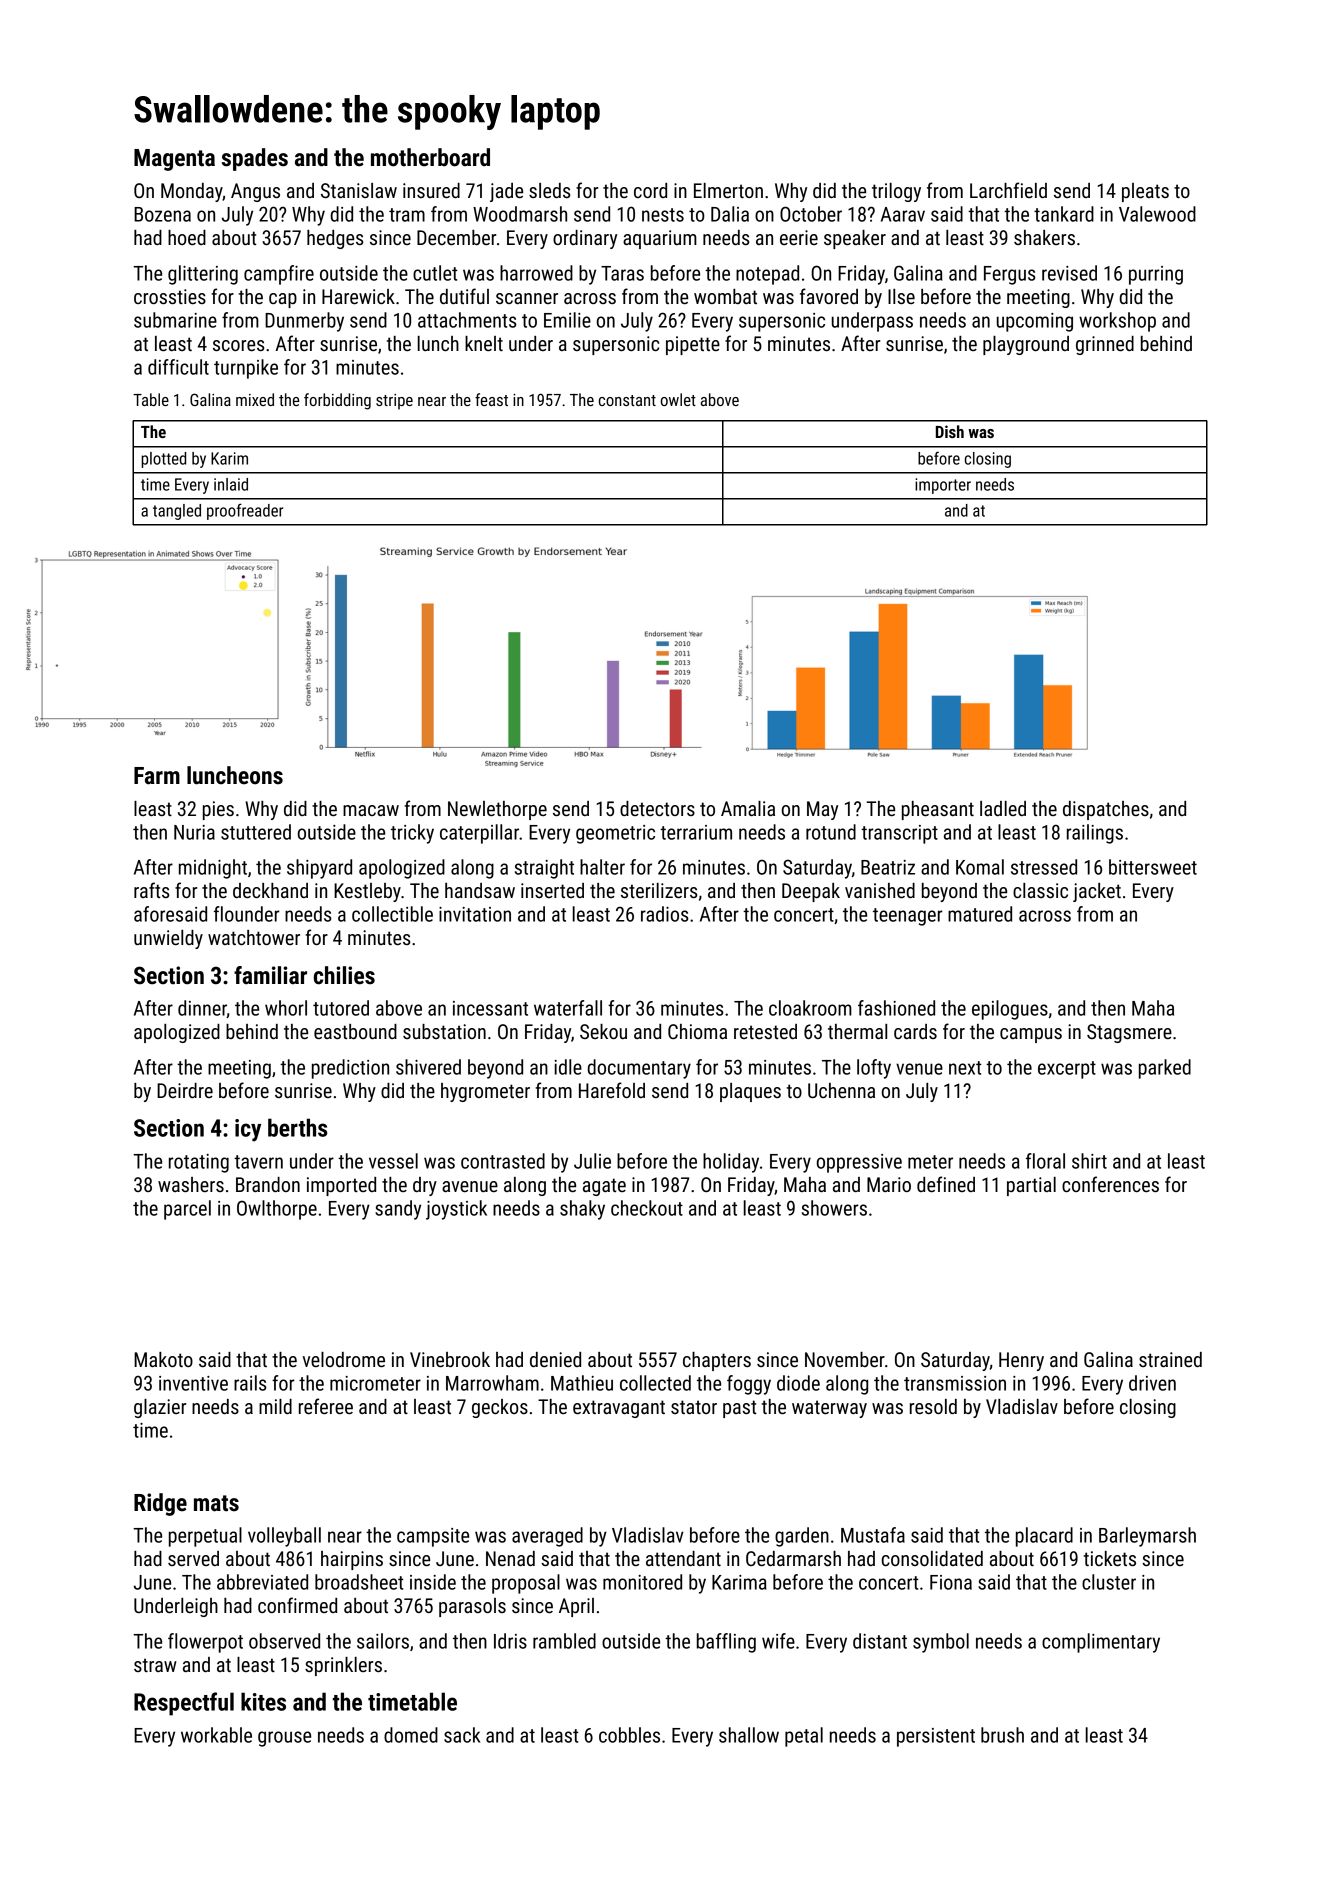 Image resolution: width=1340 pixels, height=1895 pixels. I want to click on stripe, so click(394, 402).
